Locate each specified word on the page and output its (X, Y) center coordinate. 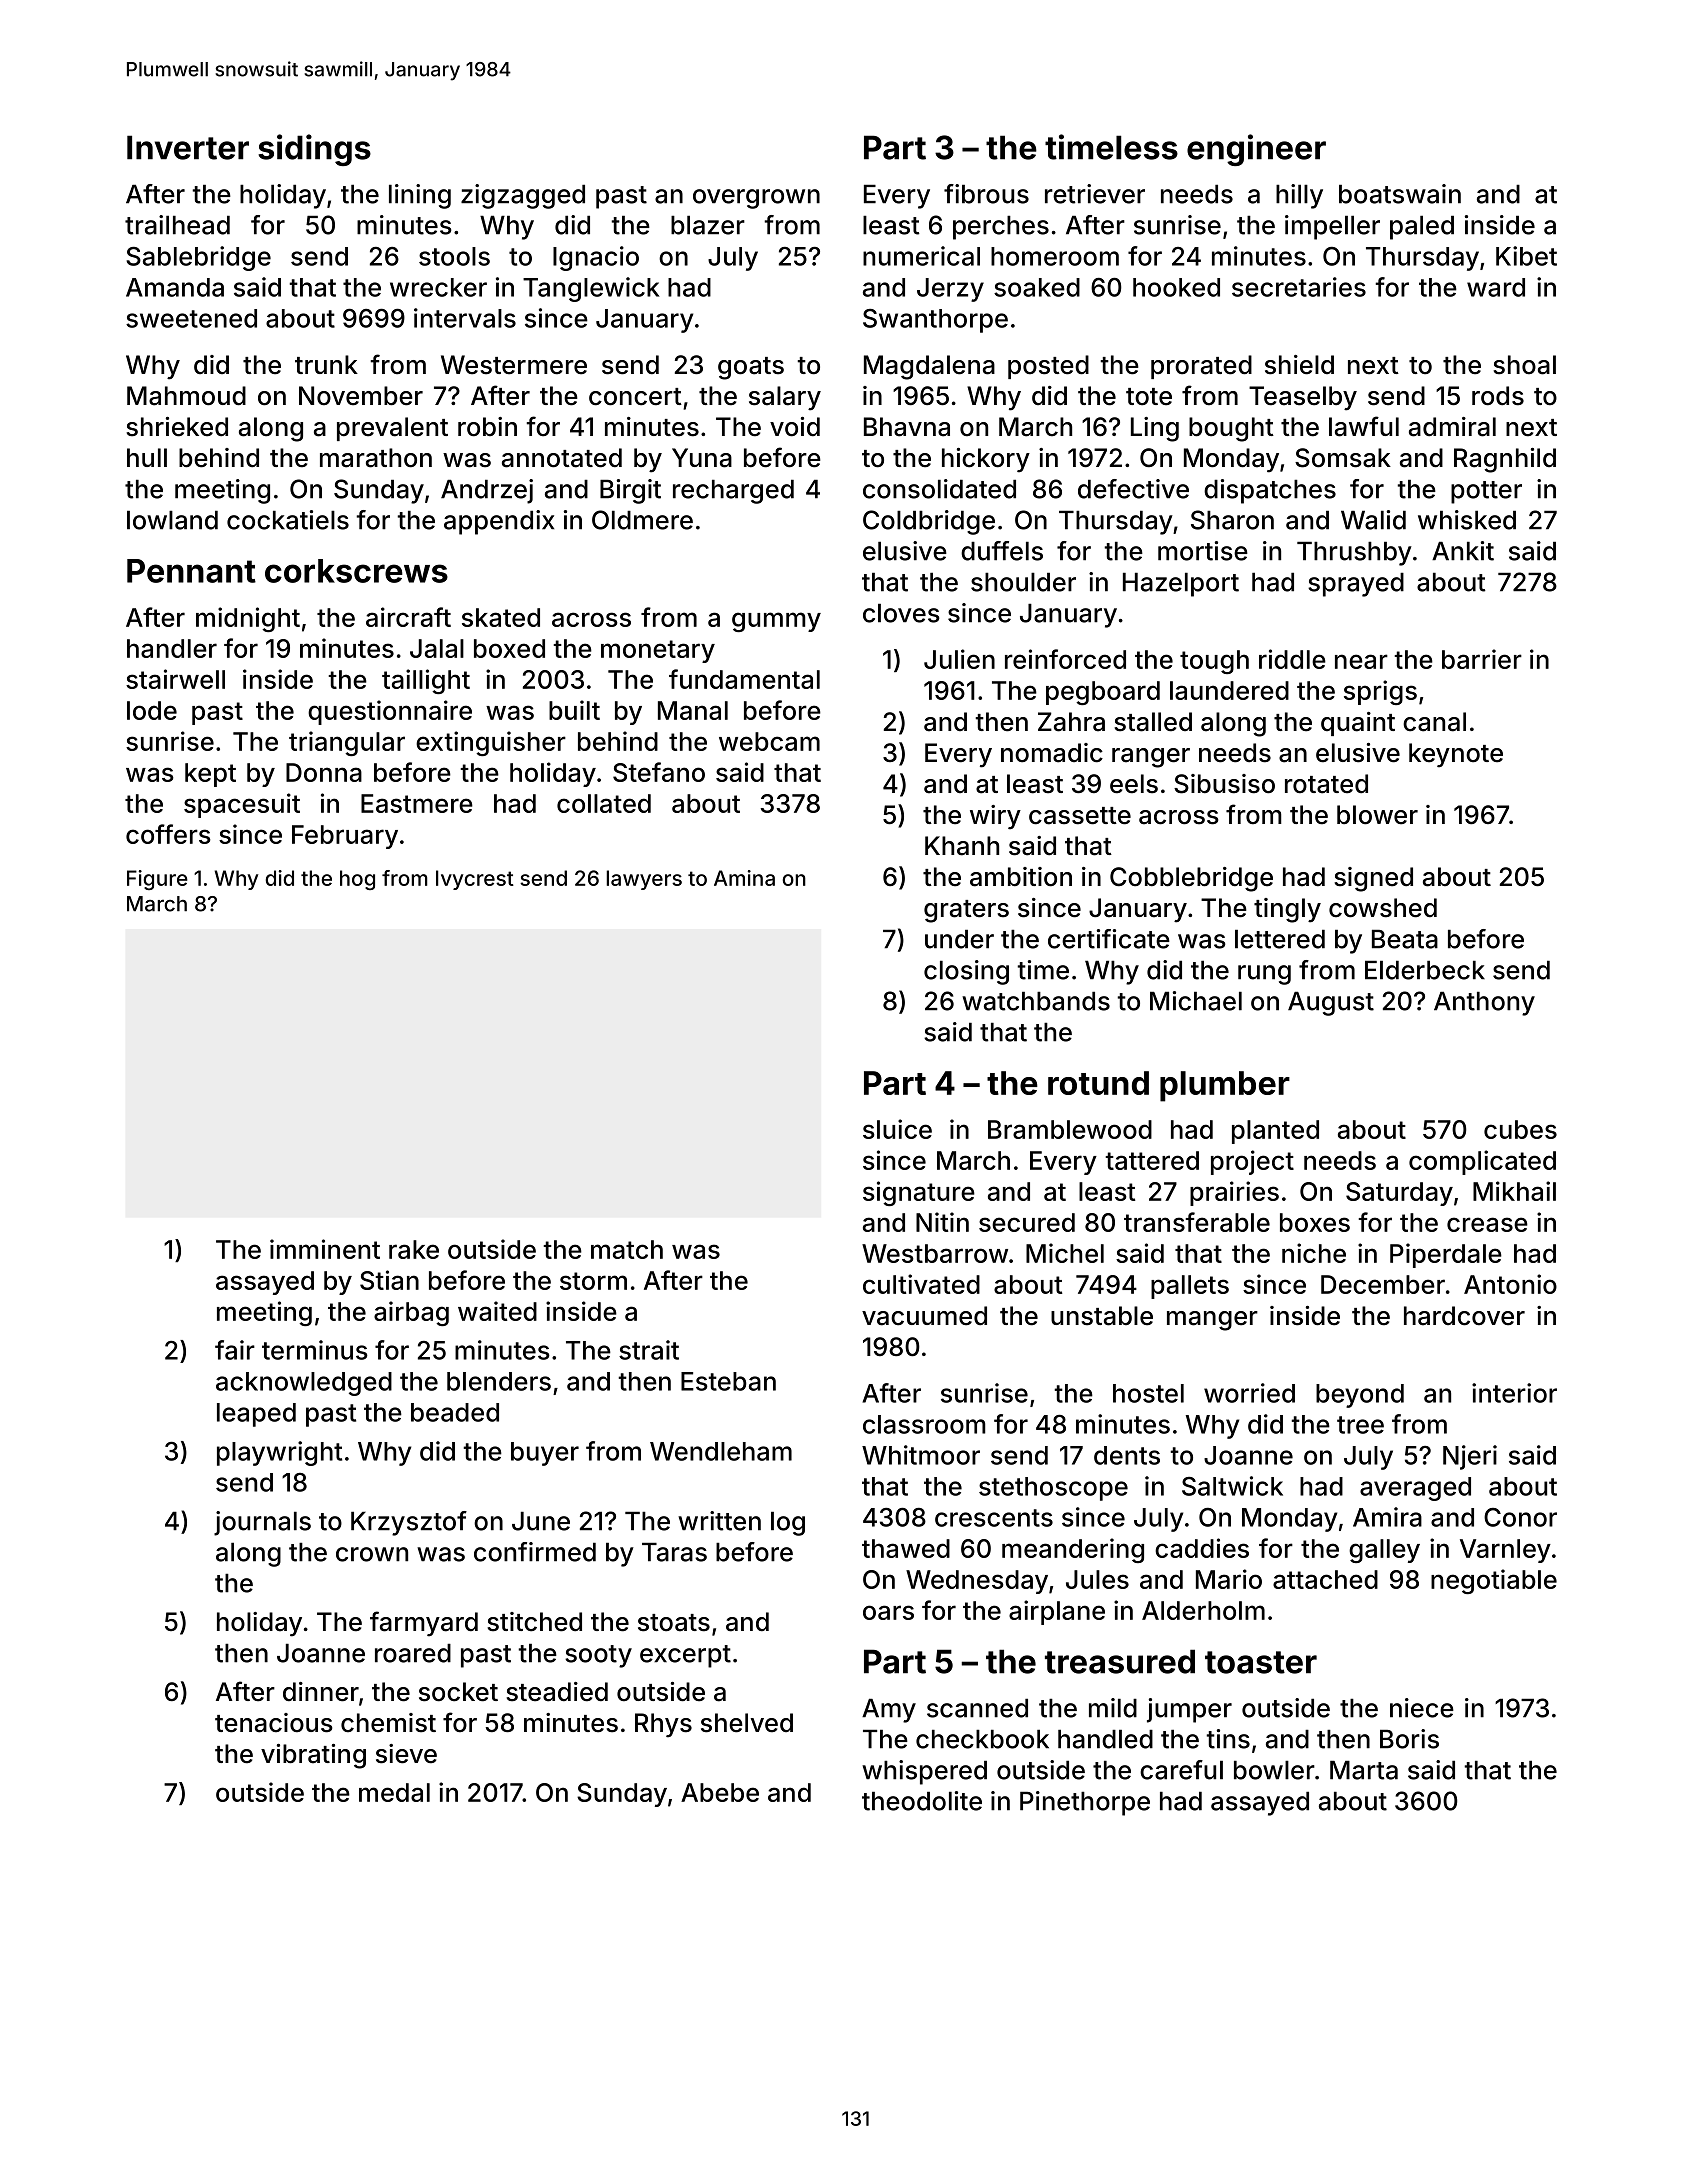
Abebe (720, 1792)
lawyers (644, 880)
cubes (1520, 1129)
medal (394, 1792)
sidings (314, 150)
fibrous (986, 194)
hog (357, 880)
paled (1422, 227)
